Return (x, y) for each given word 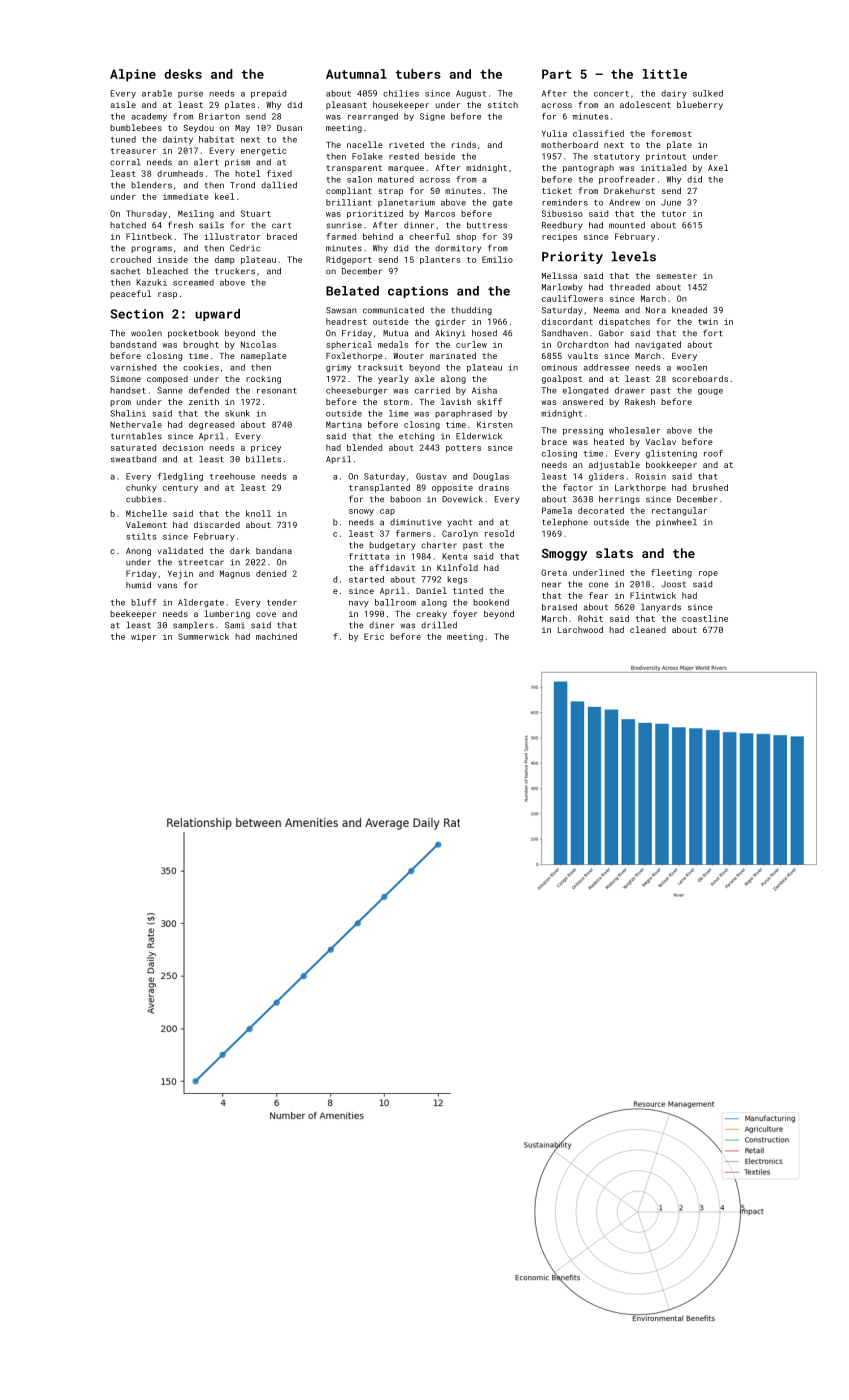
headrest (346, 321)
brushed (710, 487)
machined (276, 636)
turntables (136, 436)
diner (381, 625)
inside (173, 259)
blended (364, 447)
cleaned (648, 629)
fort (713, 333)
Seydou (198, 128)
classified (598, 133)
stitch (503, 104)
